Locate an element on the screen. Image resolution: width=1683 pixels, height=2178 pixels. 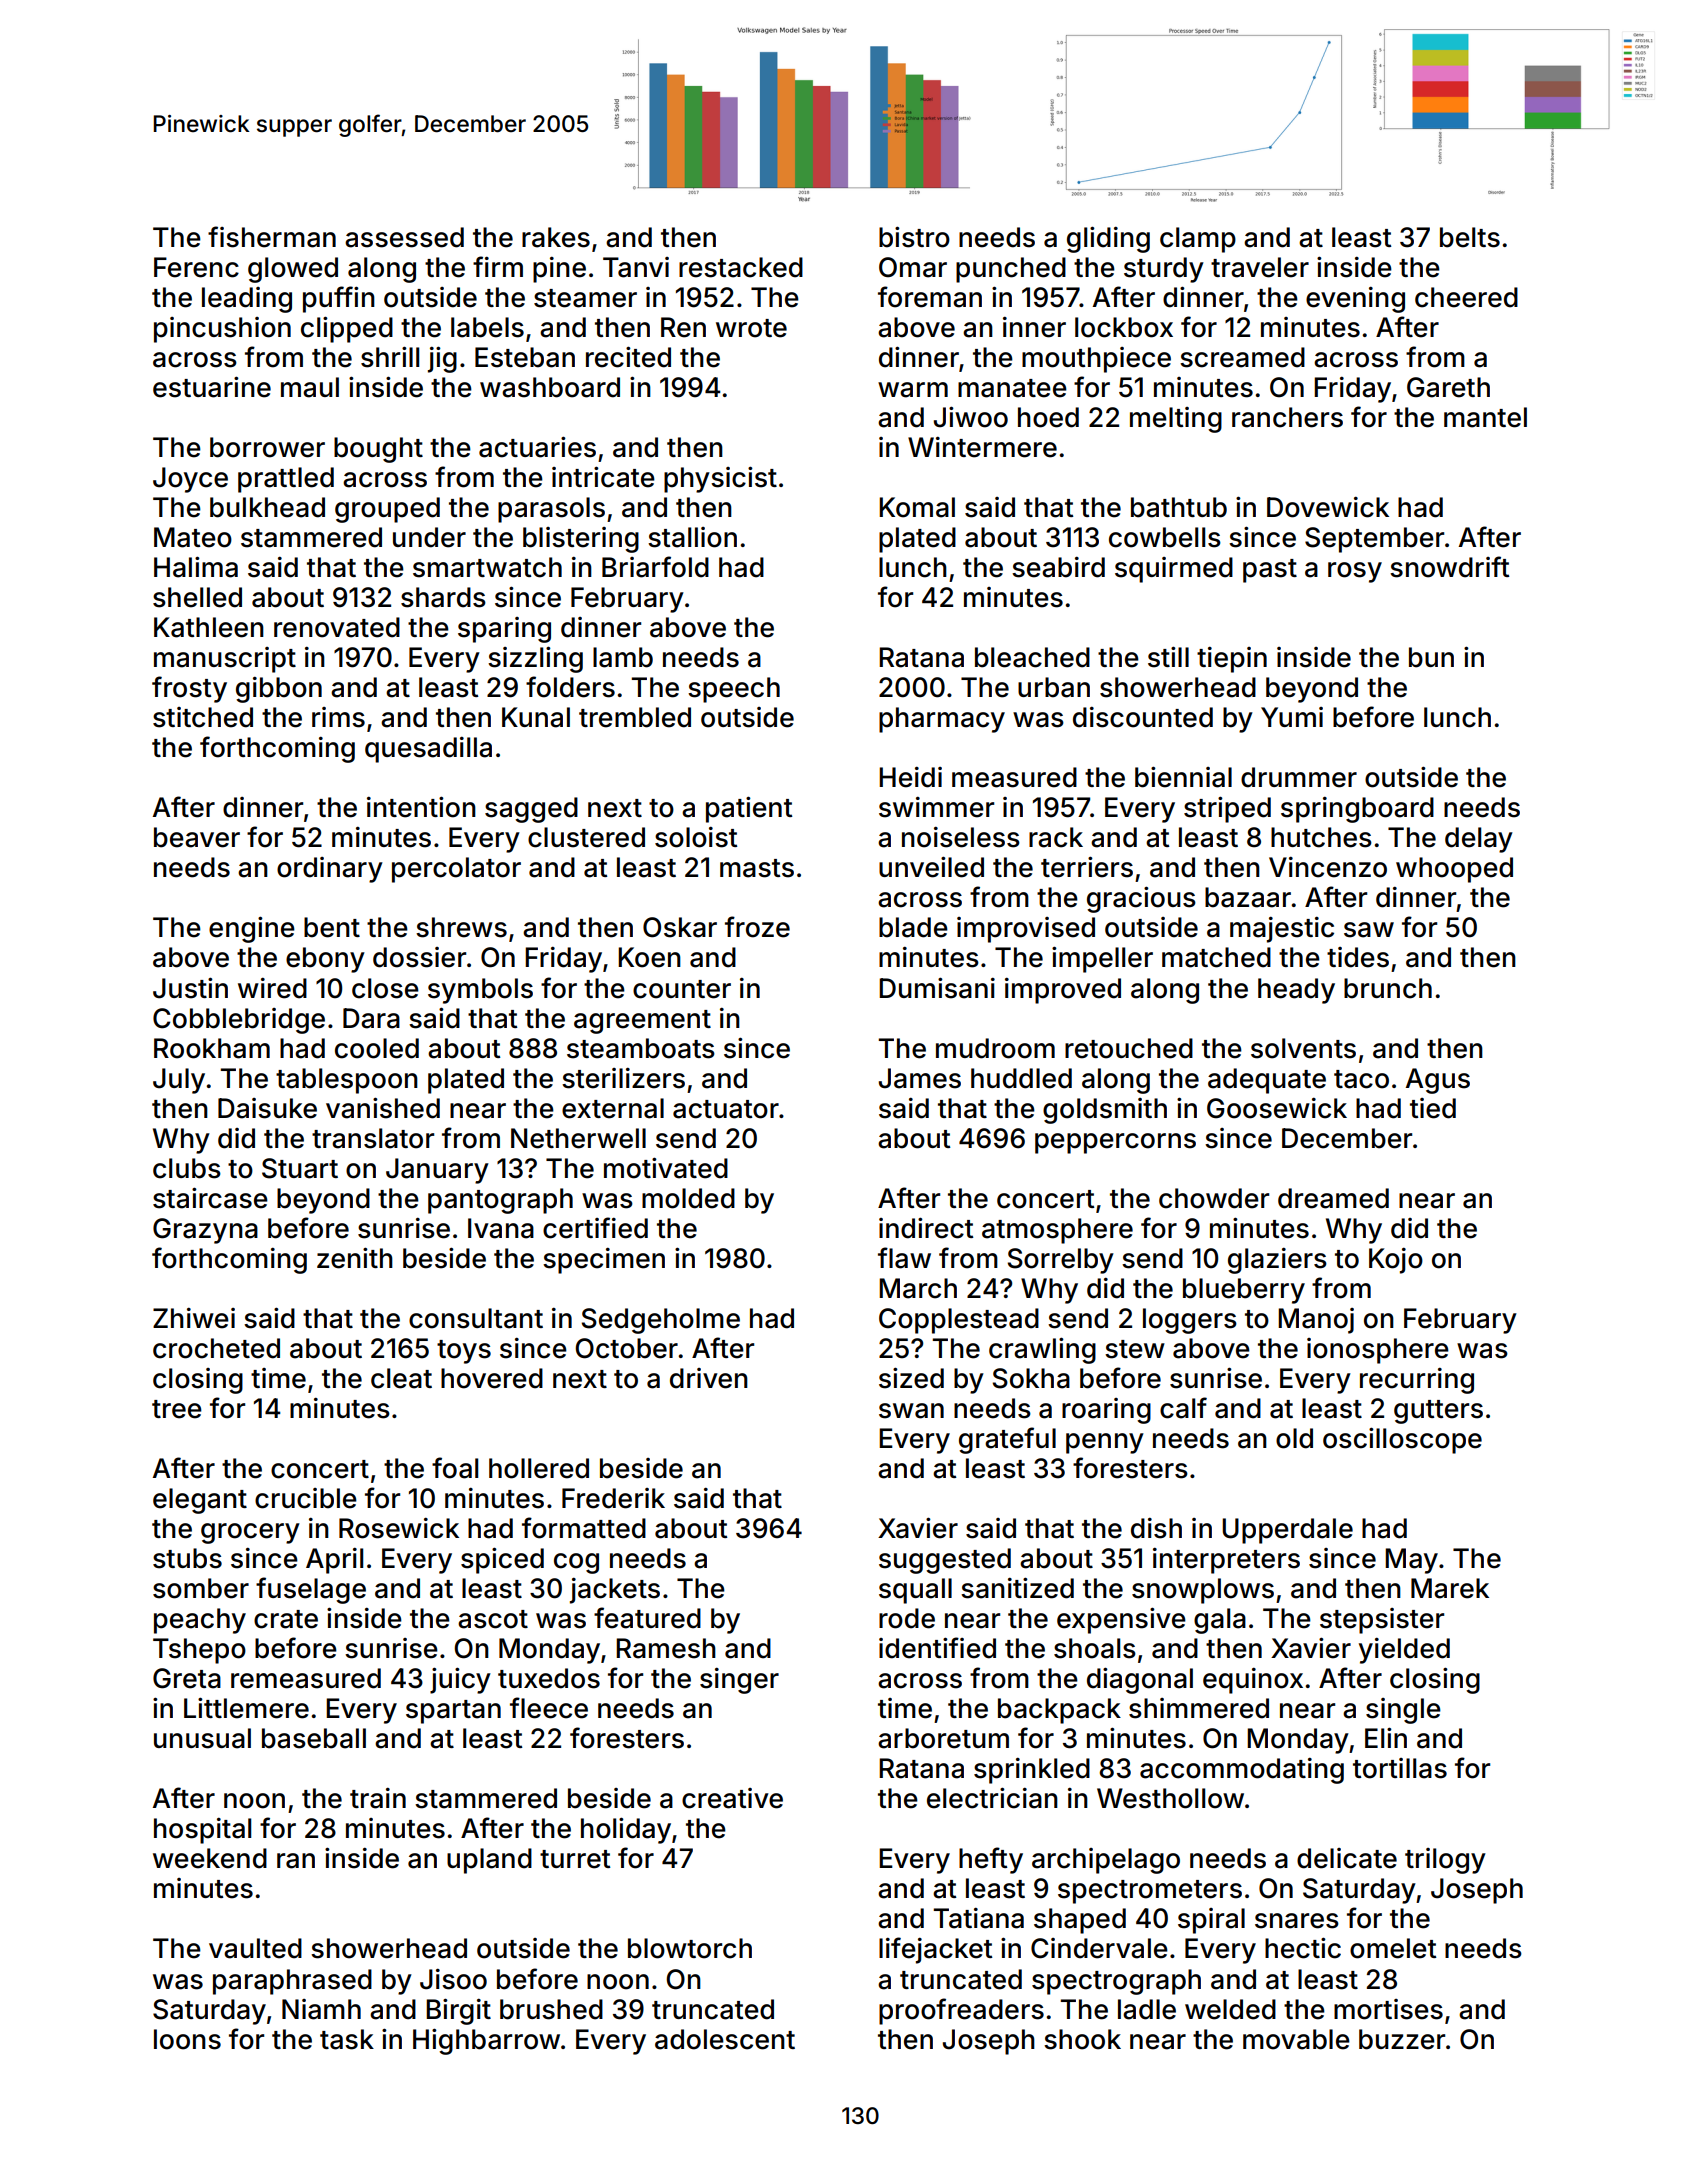
loons is located at coordinates (187, 2039).
